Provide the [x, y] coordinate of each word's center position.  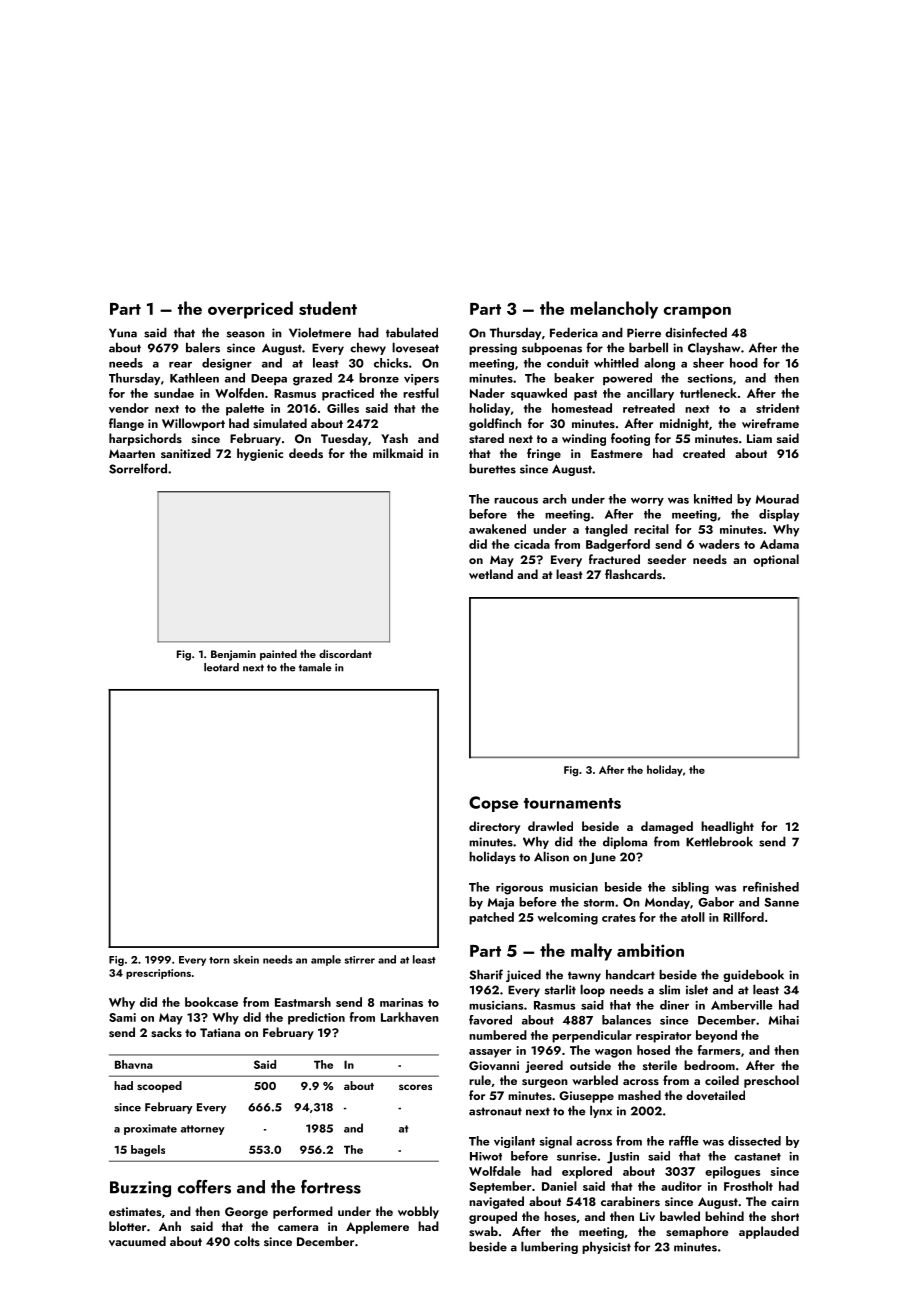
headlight [727, 827]
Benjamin [233, 655]
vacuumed [137, 1241]
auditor [681, 1186]
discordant [345, 653]
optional [776, 560]
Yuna [123, 333]
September [501, 1187]
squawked [539, 394]
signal [555, 1142]
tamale [315, 667]
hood [744, 363]
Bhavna [134, 1064]
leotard [221, 667]
